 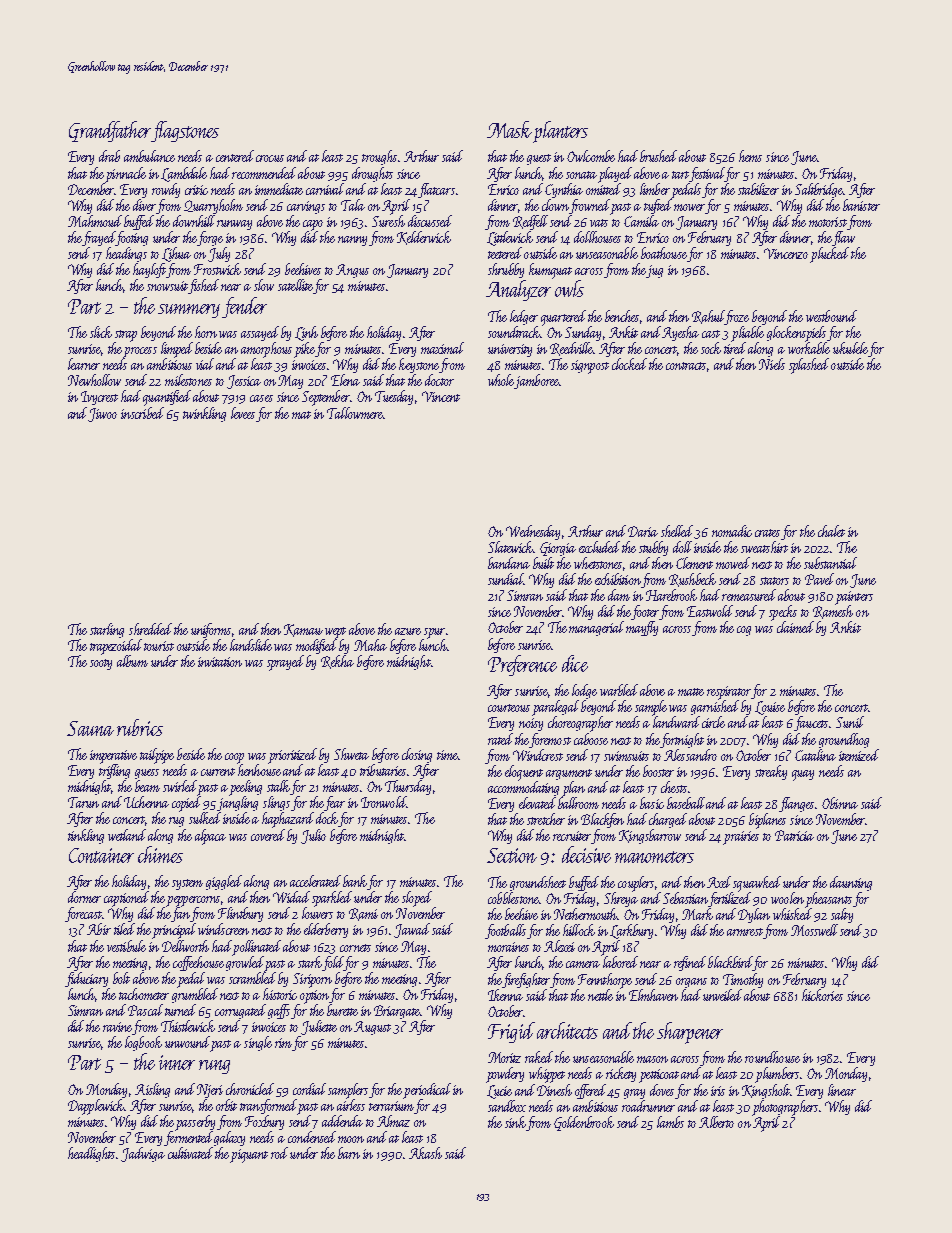 What do you see at coordinates (425, 1153) in the screenshot?
I see `Akash` at bounding box center [425, 1153].
